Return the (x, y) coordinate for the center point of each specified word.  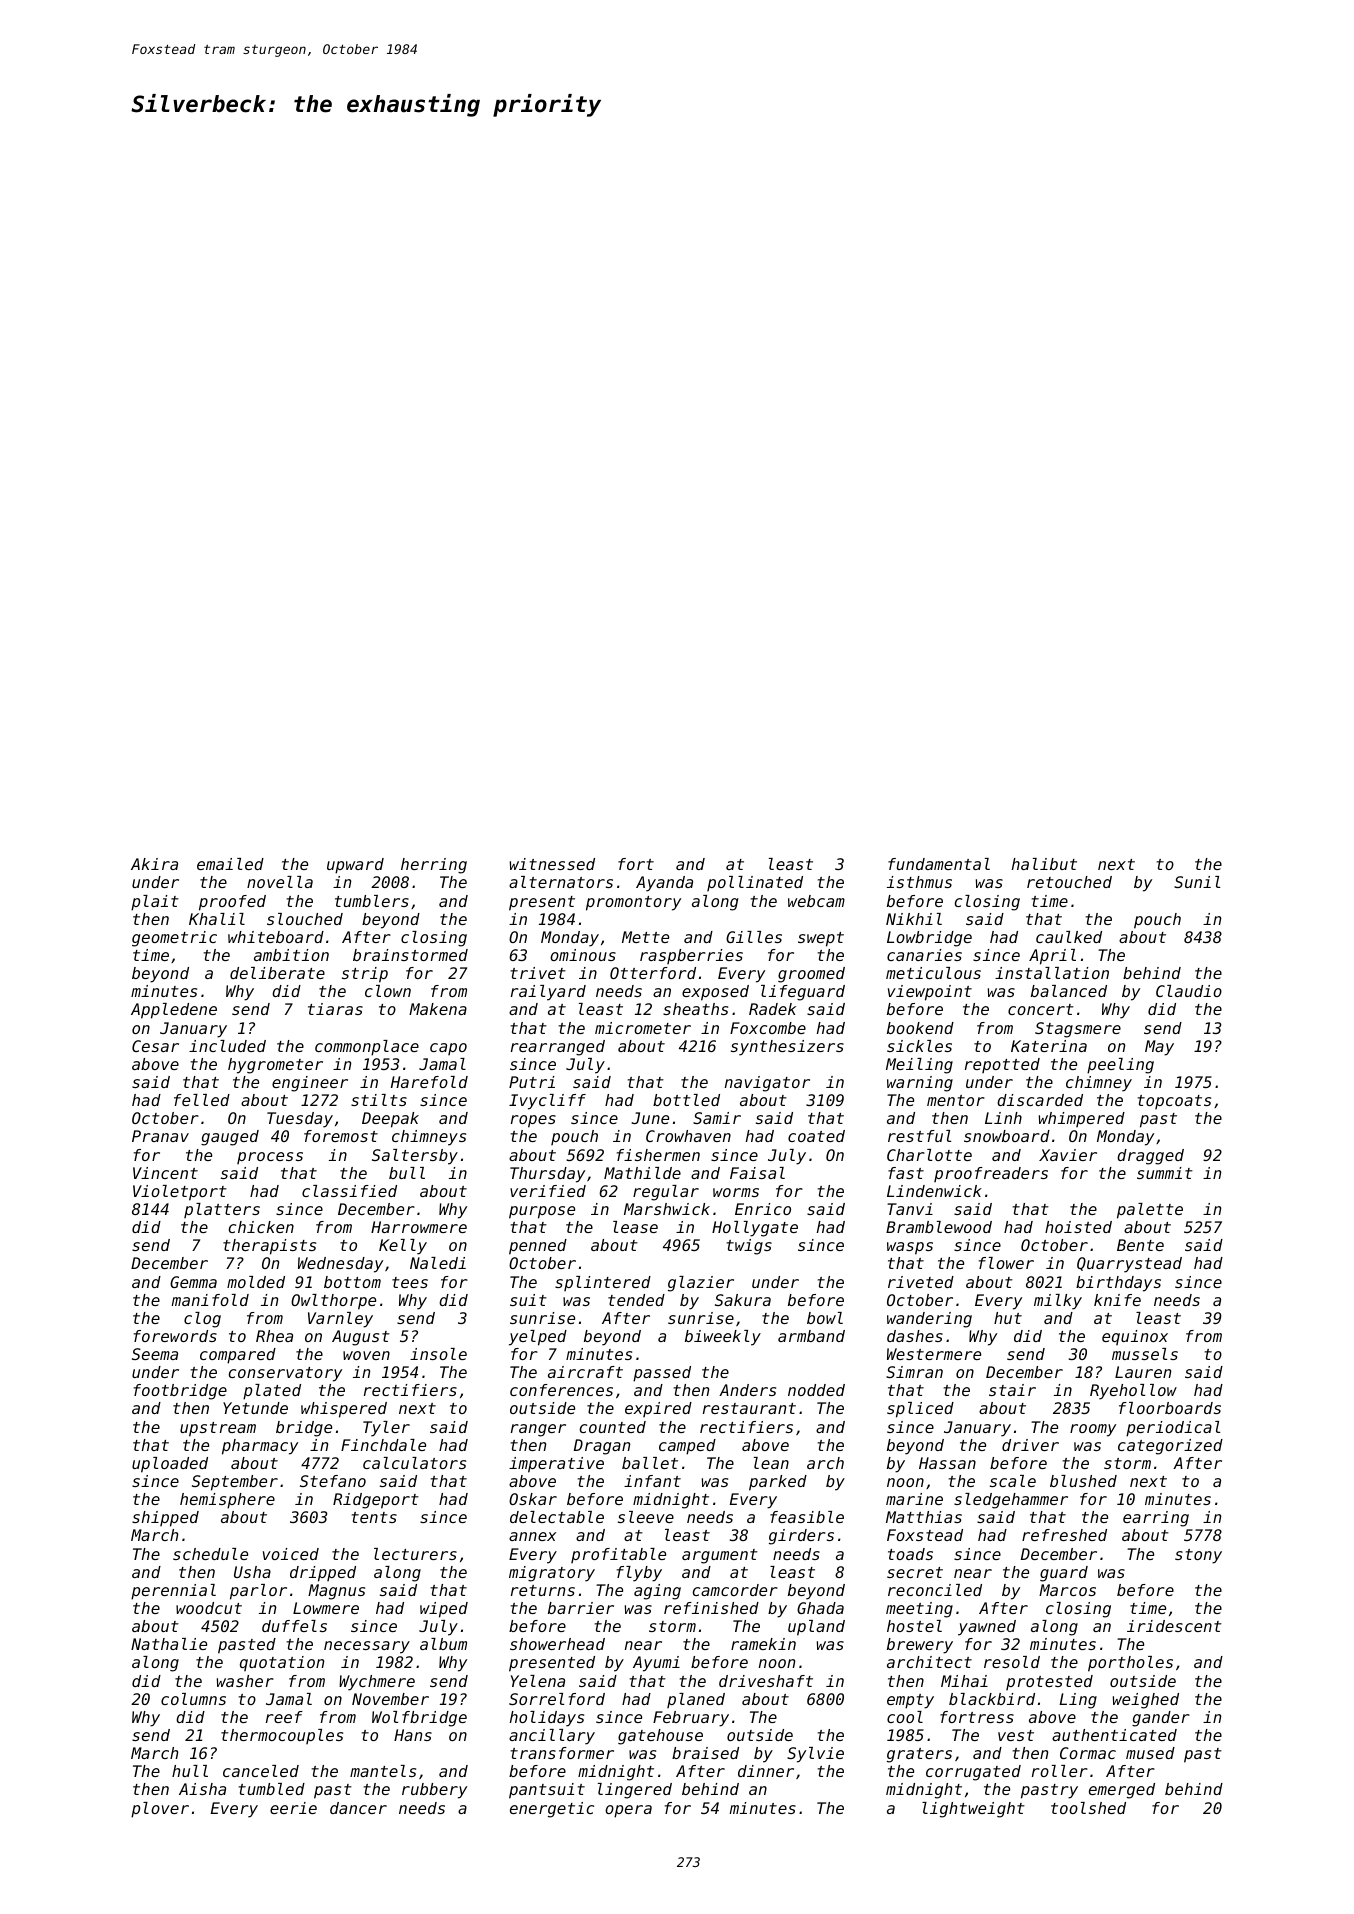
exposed (715, 993)
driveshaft (766, 1681)
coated (816, 1136)
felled (202, 1100)
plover (160, 1810)
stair (1012, 1390)
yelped (538, 1338)
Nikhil (914, 919)
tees (410, 1282)
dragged (1150, 1157)
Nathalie (169, 1644)
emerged (1122, 1791)
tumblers (372, 901)
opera (628, 1811)
